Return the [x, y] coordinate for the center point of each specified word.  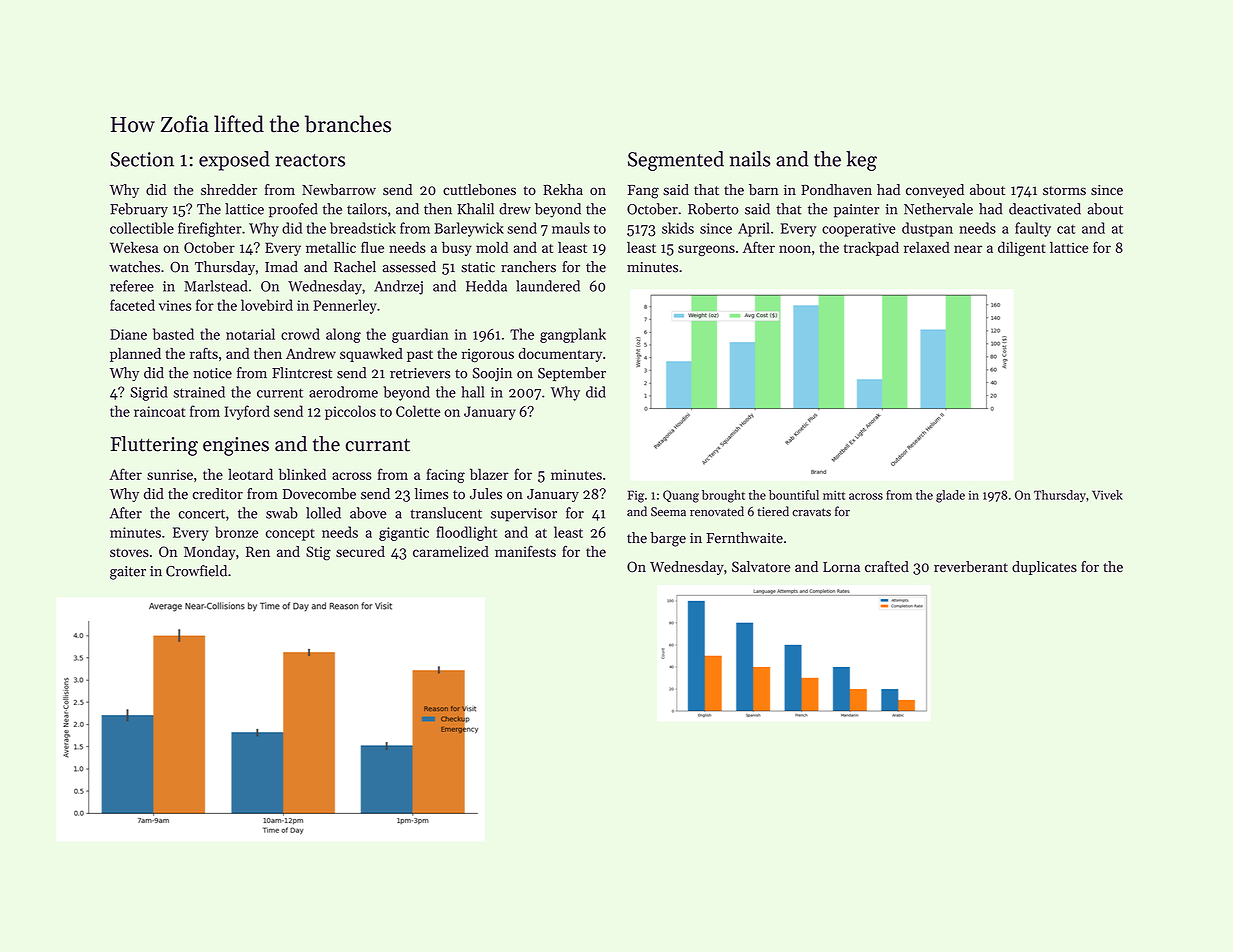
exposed [234, 161]
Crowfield [196, 571]
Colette [418, 411]
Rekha [563, 189]
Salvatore [761, 566]
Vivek [1107, 495]
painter [856, 211]
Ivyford [247, 412]
